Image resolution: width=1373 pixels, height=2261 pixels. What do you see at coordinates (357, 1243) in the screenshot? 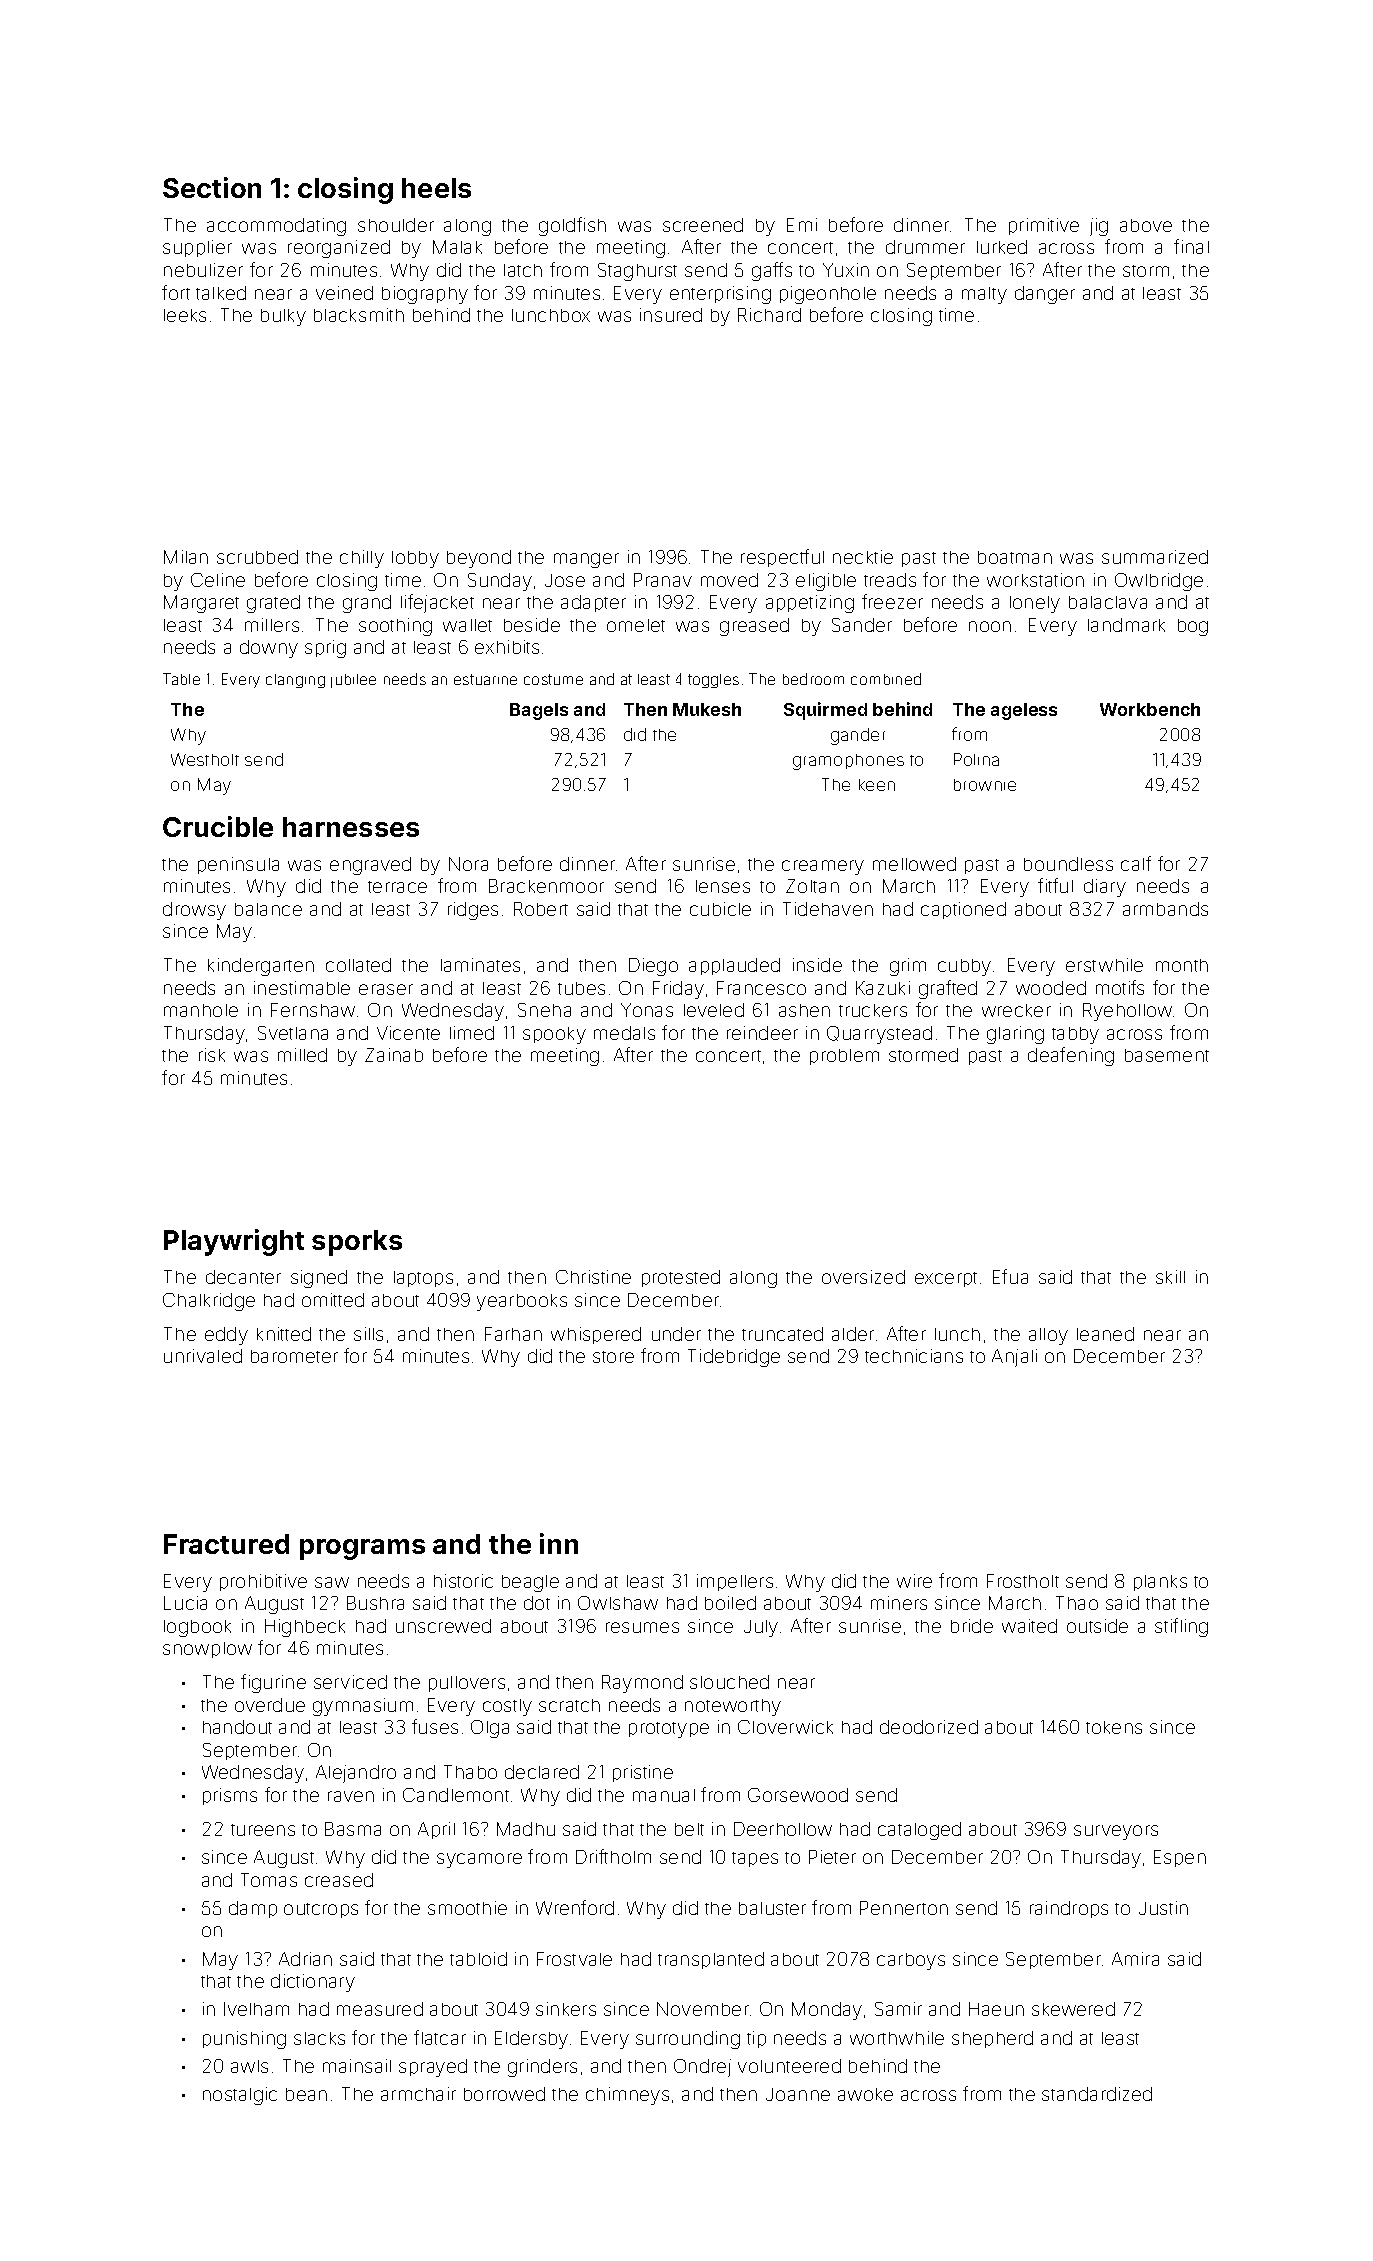
I see `sporks` at bounding box center [357, 1243].
